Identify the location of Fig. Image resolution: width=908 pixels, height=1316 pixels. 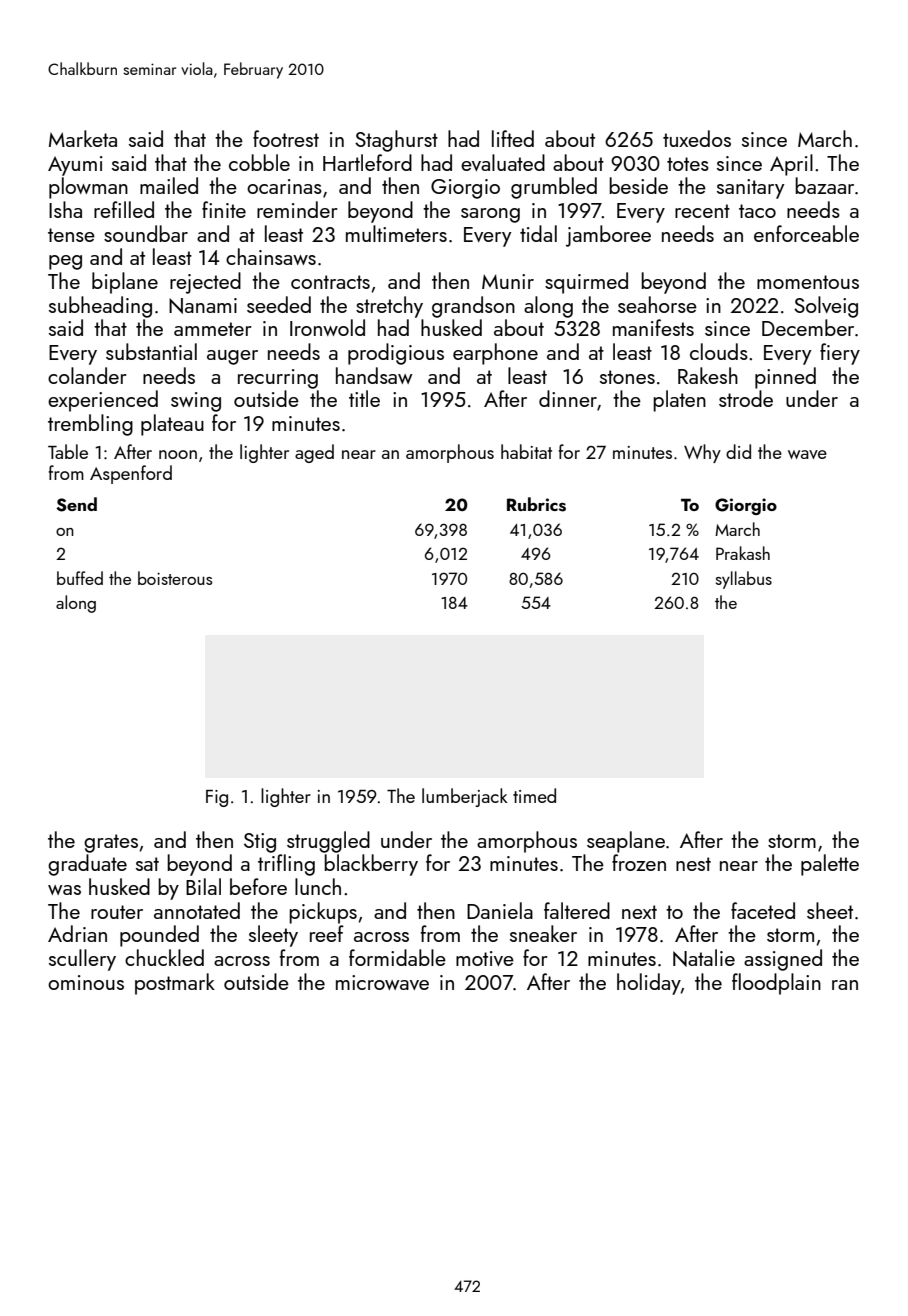
(217, 798).
